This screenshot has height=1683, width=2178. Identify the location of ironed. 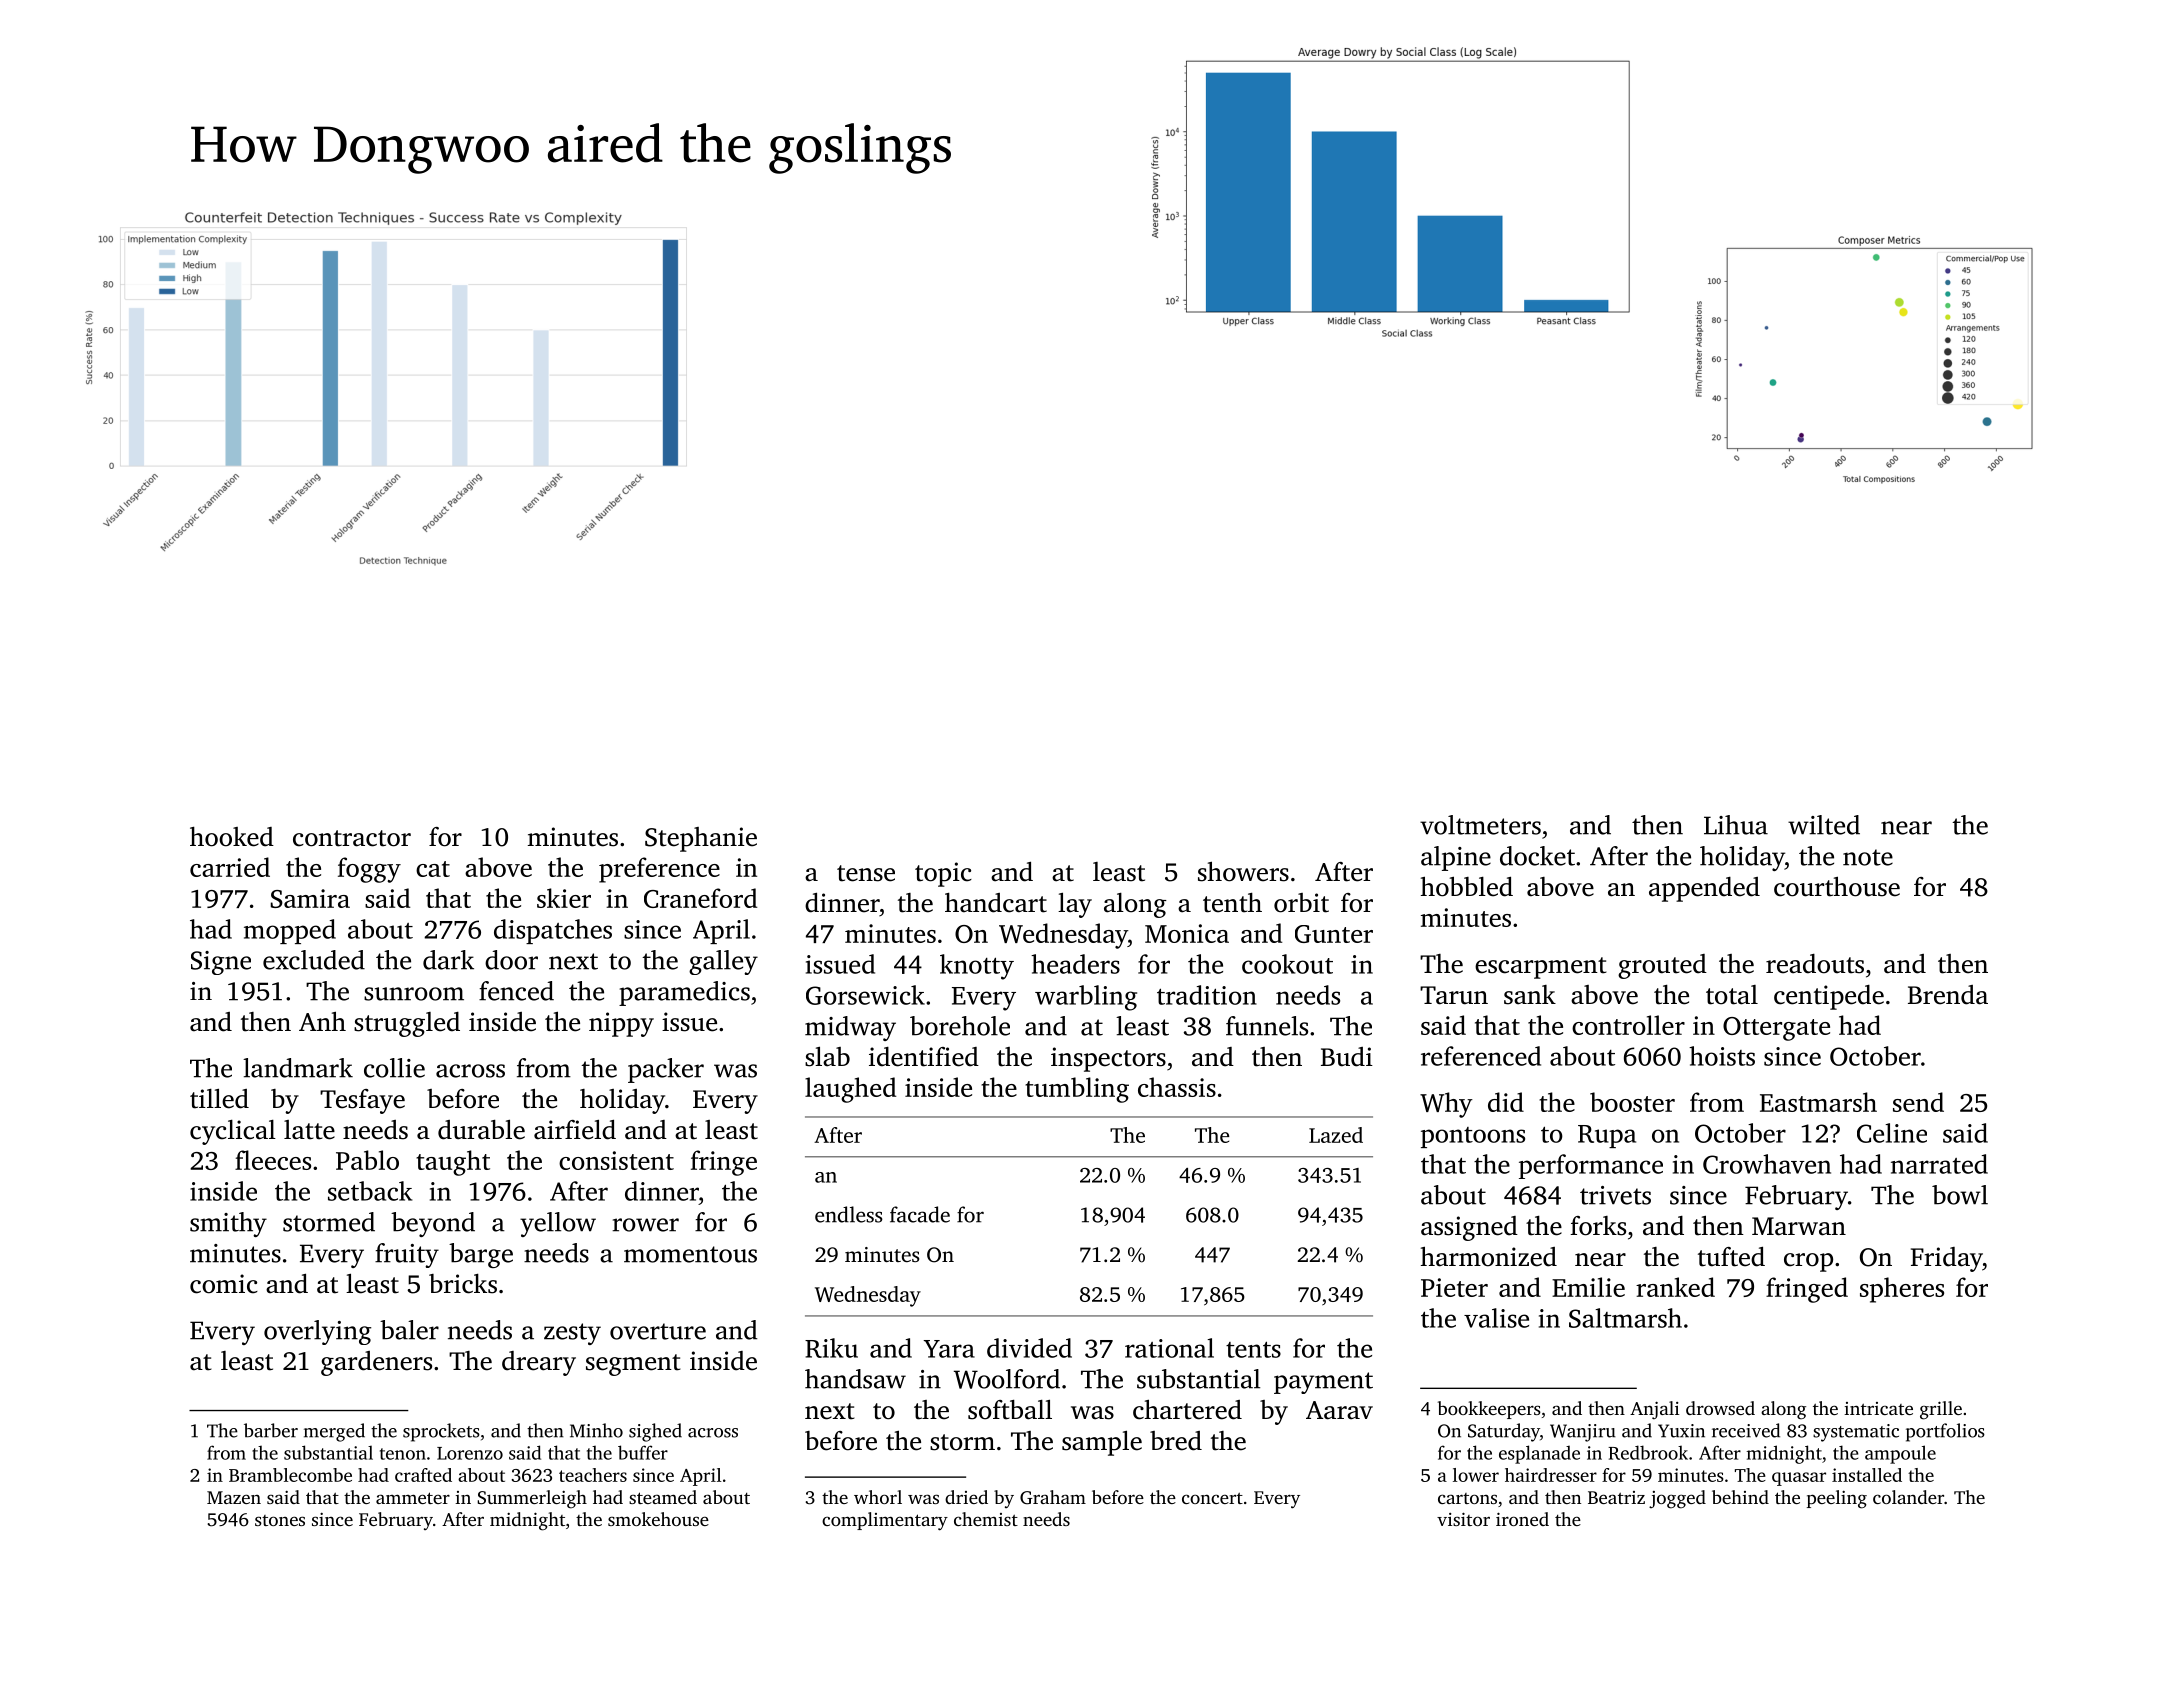
(1522, 1519).
